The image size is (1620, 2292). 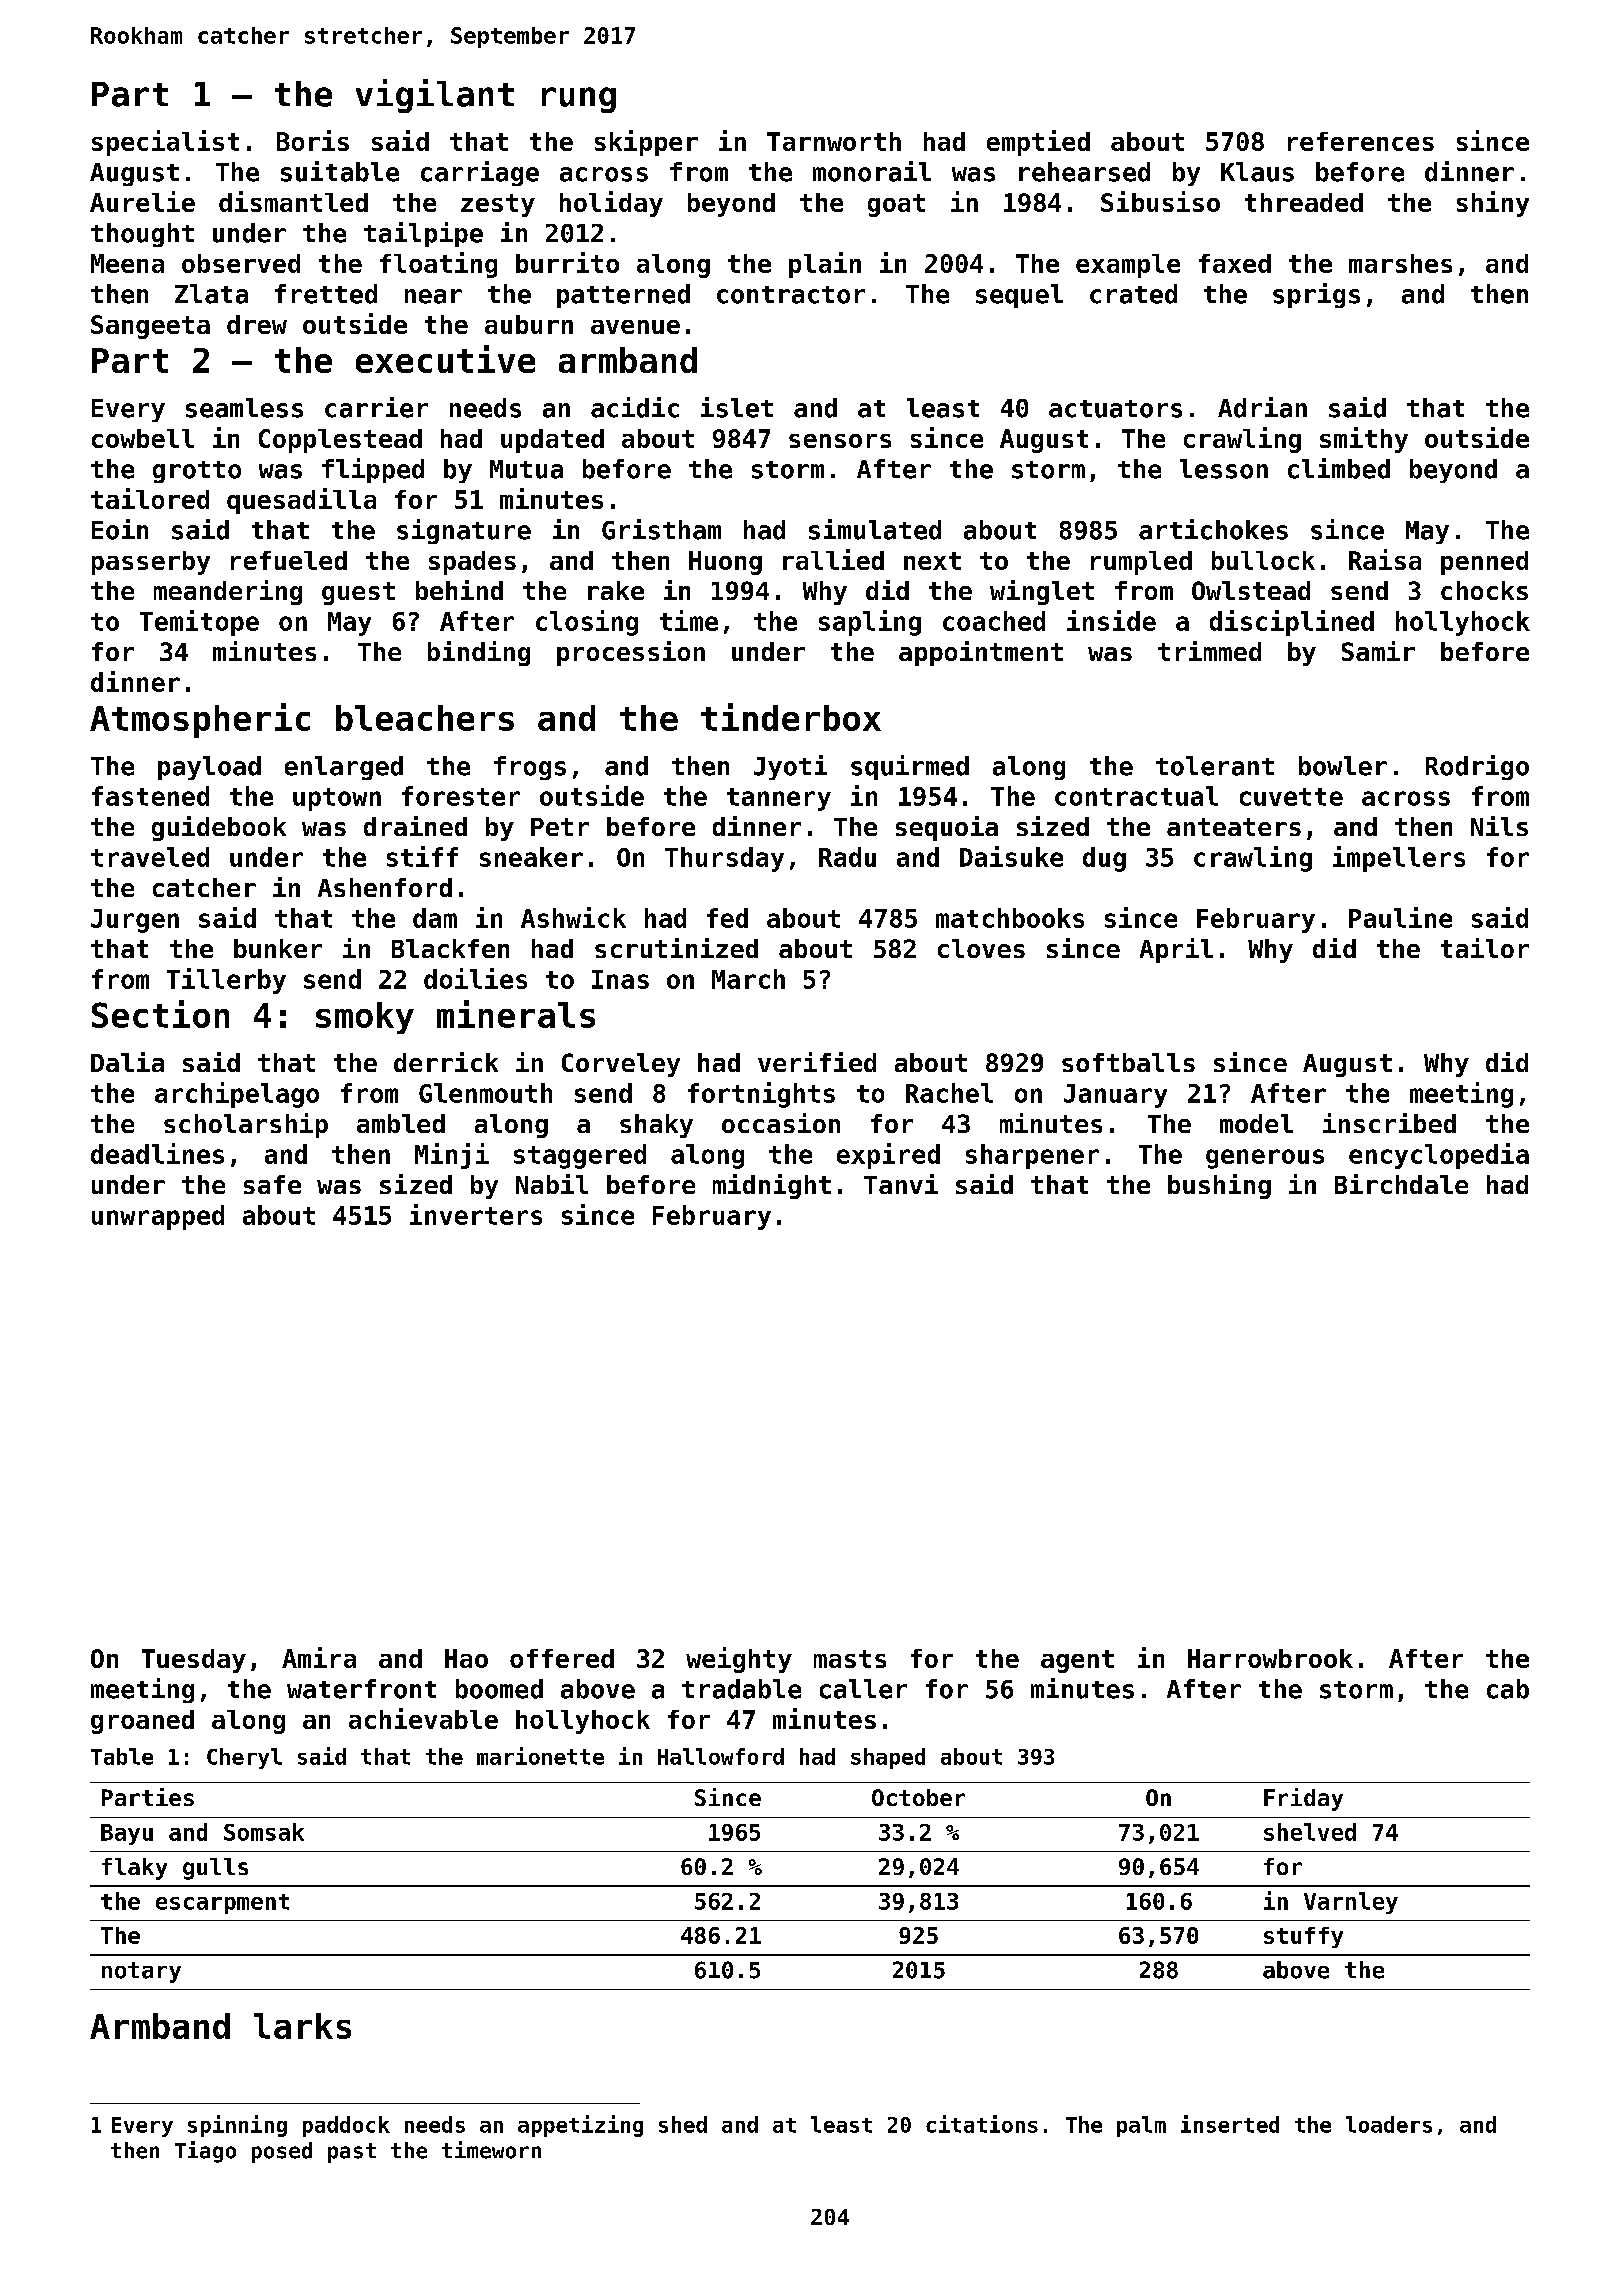 What do you see at coordinates (1219, 1186) in the screenshot?
I see `bushing` at bounding box center [1219, 1186].
